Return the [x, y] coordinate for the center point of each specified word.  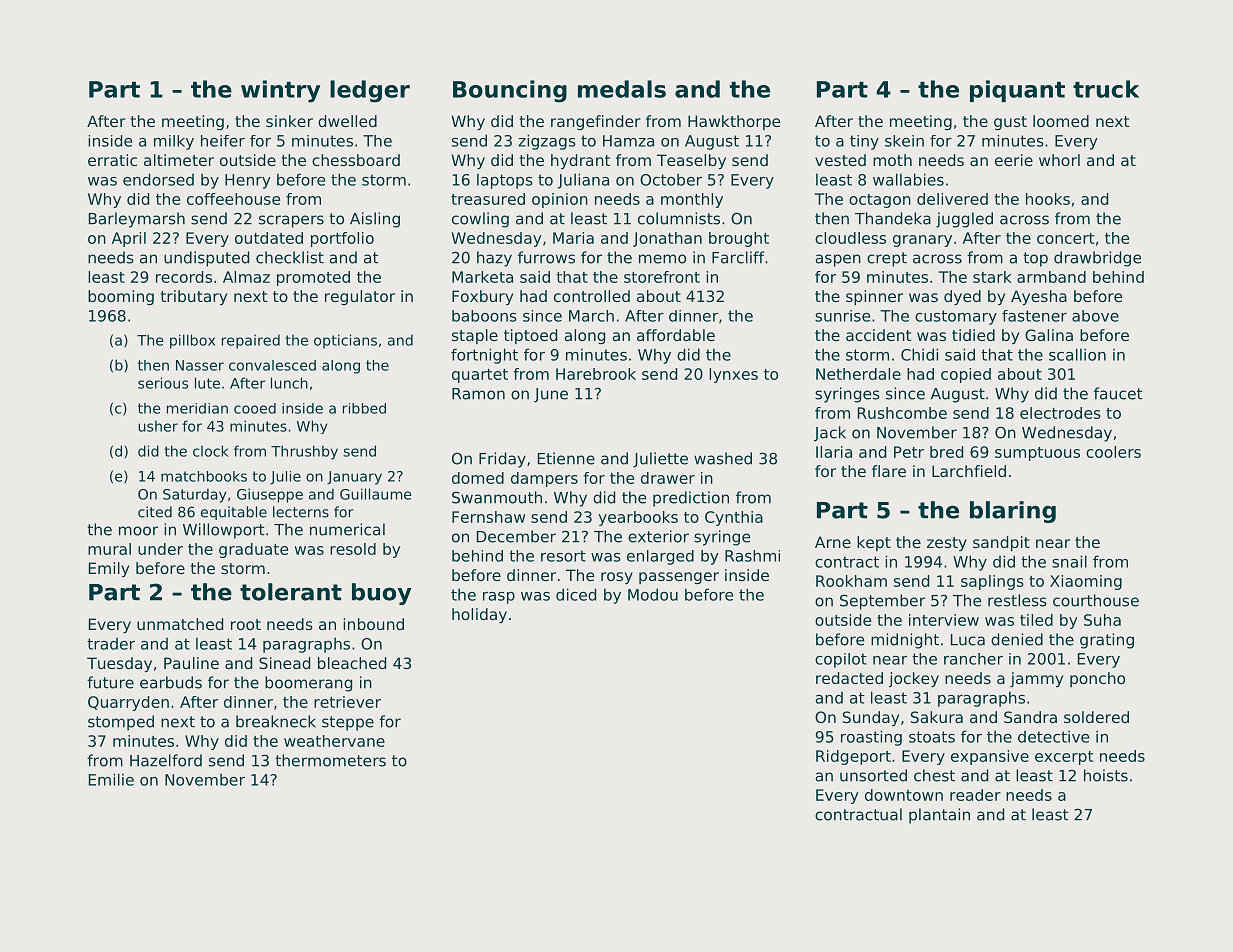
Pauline [191, 663]
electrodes [1060, 413]
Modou [653, 594]
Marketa [482, 277]
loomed [1061, 121]
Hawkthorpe [734, 122]
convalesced [272, 365]
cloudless [850, 238]
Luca [968, 640]
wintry [280, 91]
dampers [544, 479]
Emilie [111, 779]
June [551, 395]
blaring [1013, 512]
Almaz [246, 277]
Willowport [223, 531]
